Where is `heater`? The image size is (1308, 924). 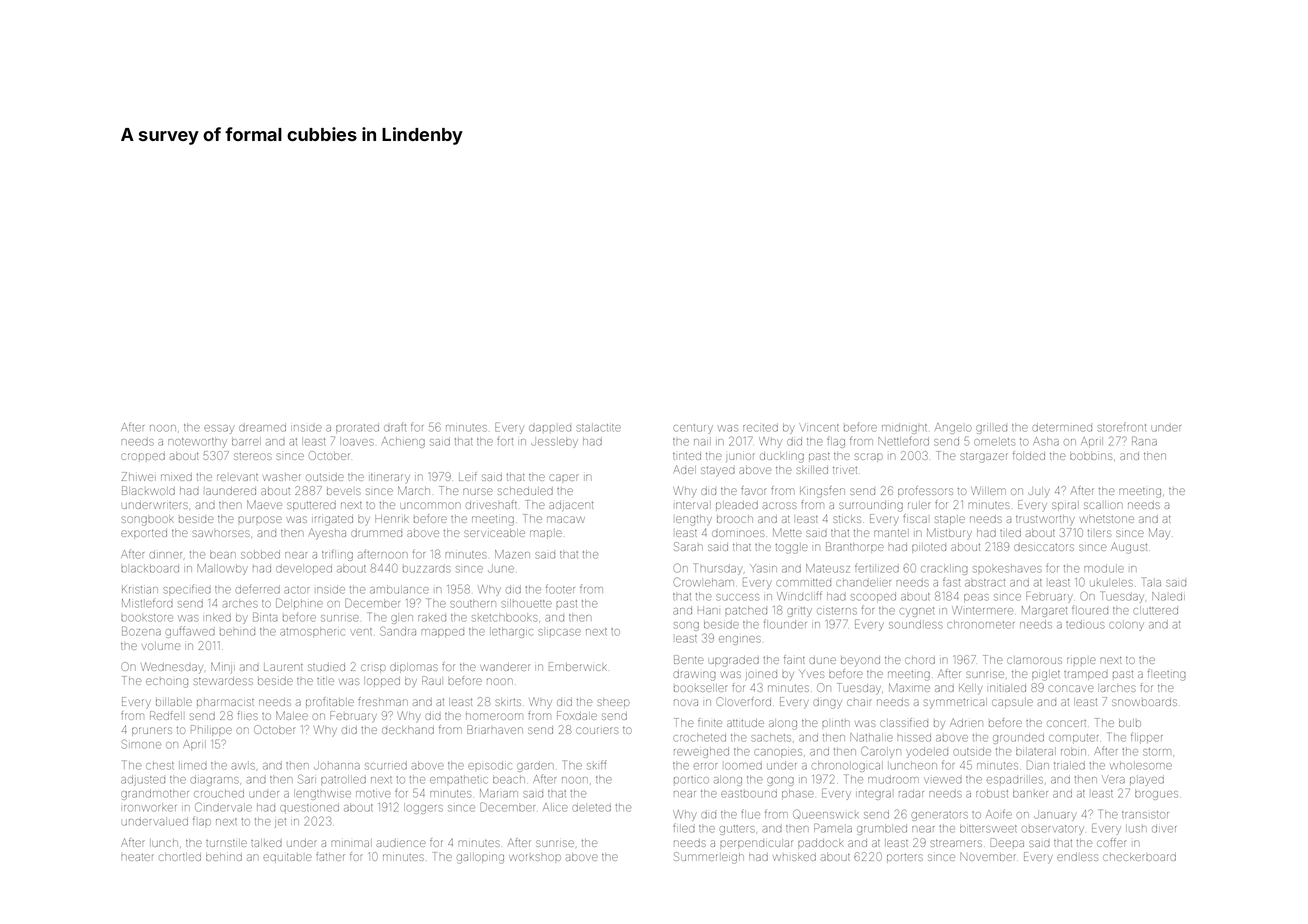 heater is located at coordinates (138, 857).
